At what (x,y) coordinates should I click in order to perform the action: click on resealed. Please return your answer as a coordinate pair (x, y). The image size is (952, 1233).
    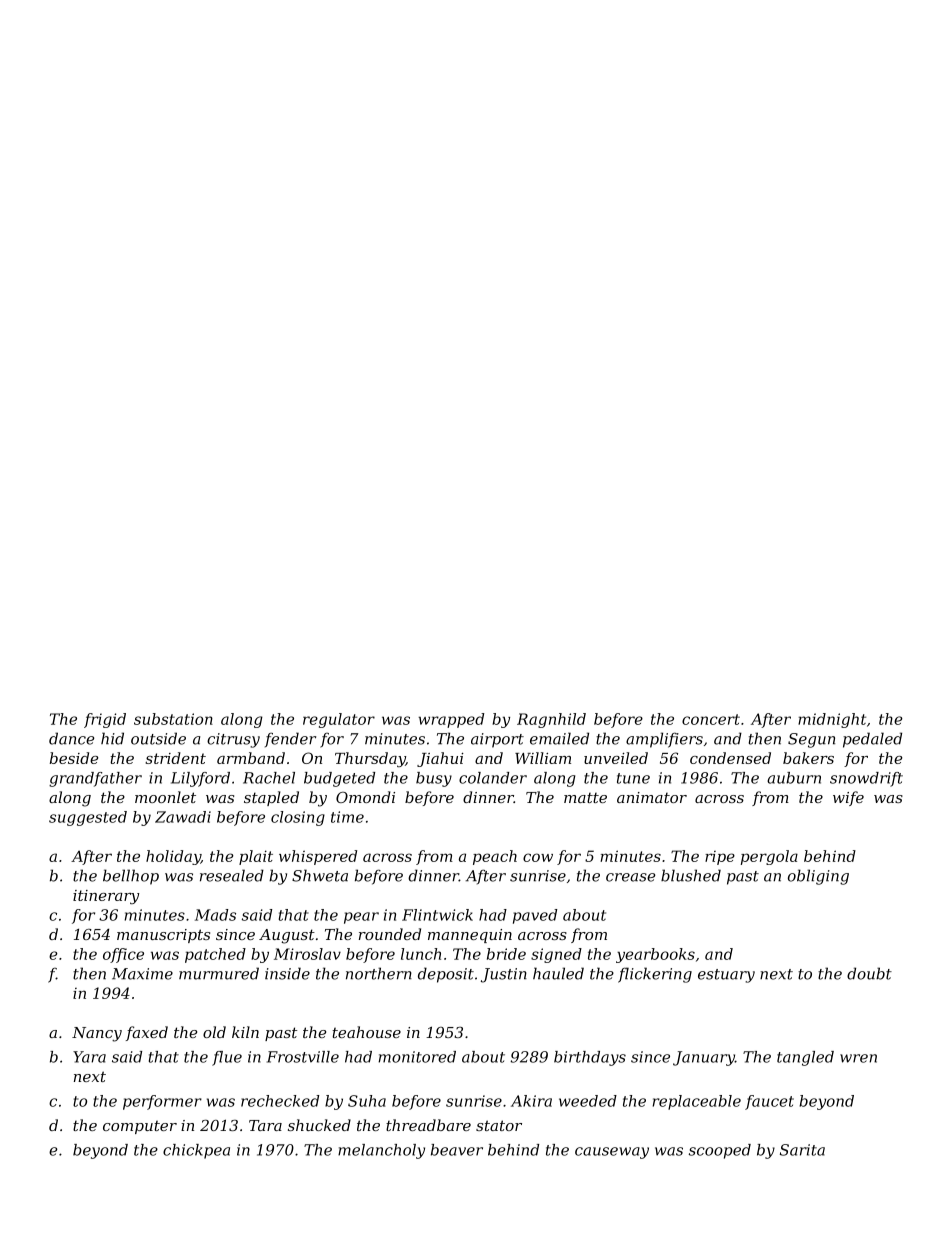
    Looking at the image, I should click on (232, 875).
